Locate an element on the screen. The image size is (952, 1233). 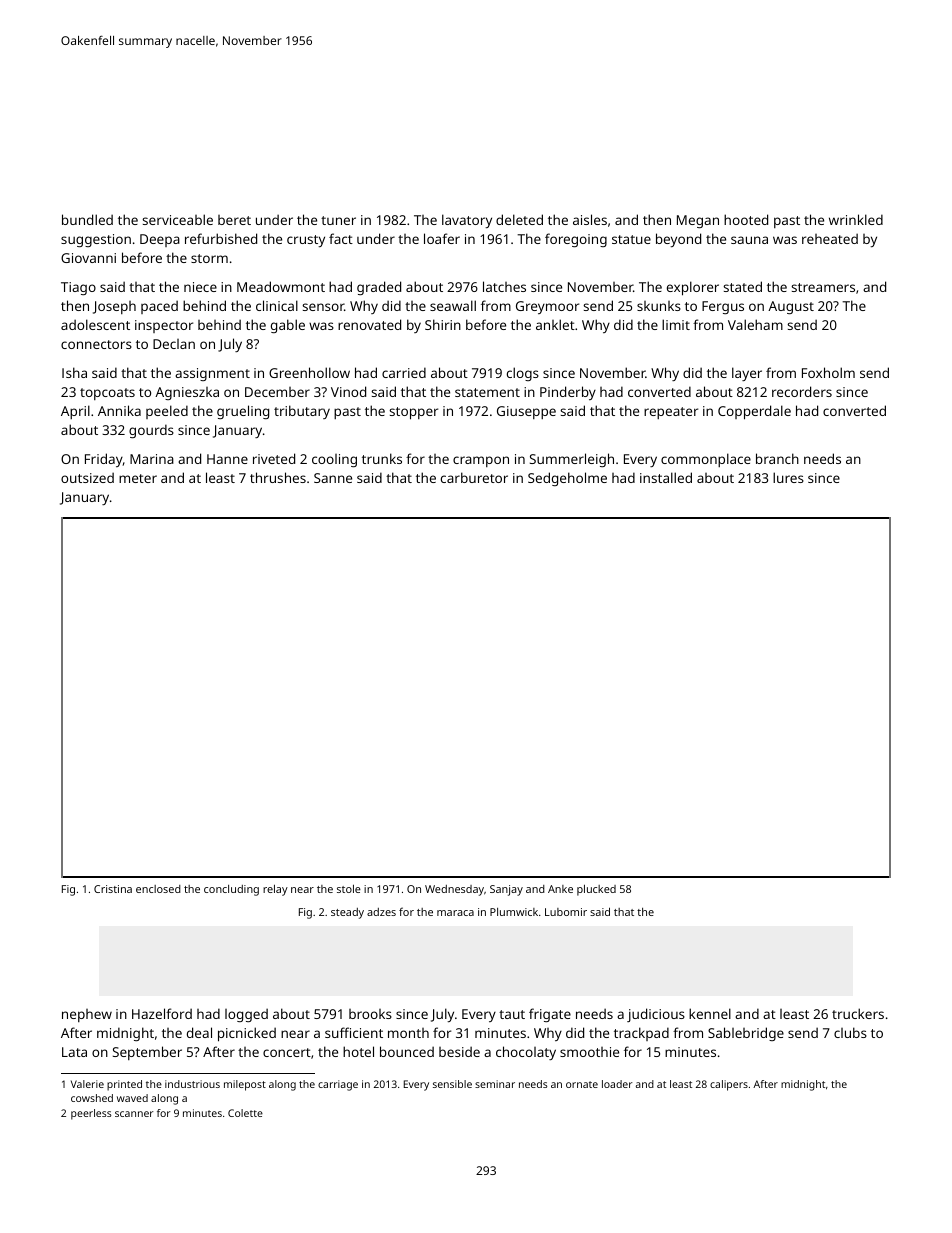
connectors is located at coordinates (96, 344).
